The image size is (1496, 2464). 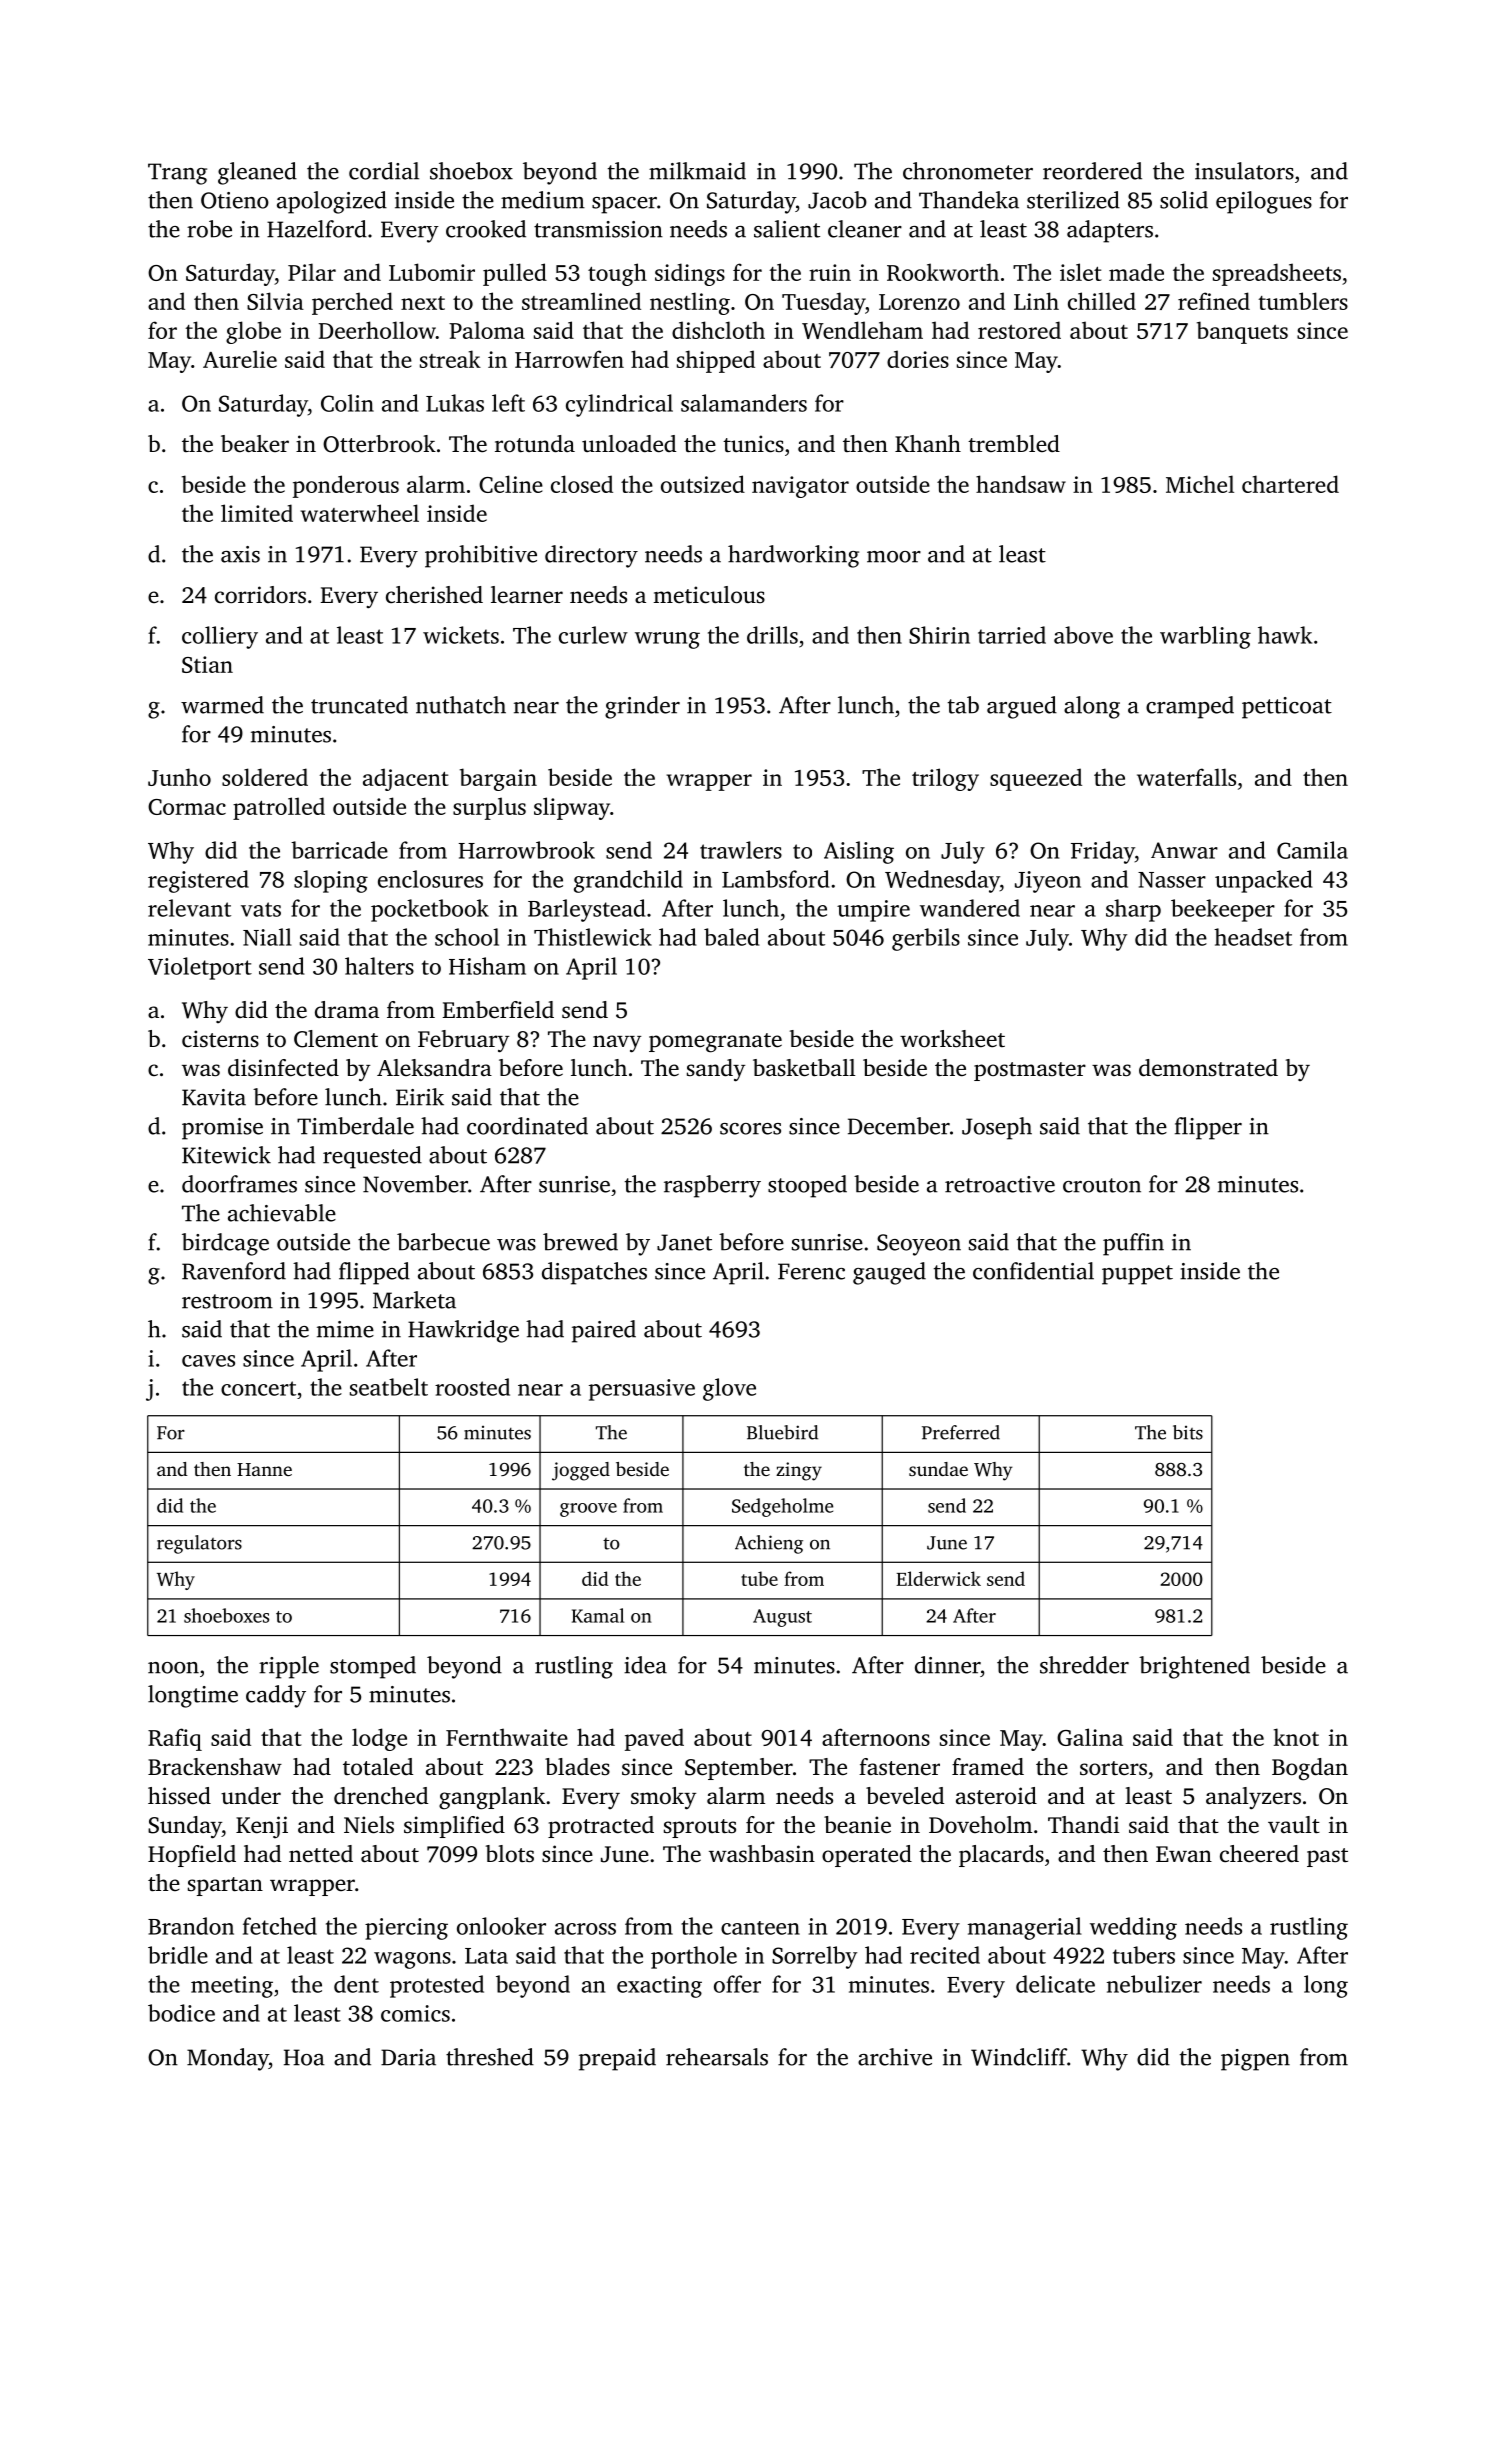 I want to click on concert, so click(x=258, y=1388).
